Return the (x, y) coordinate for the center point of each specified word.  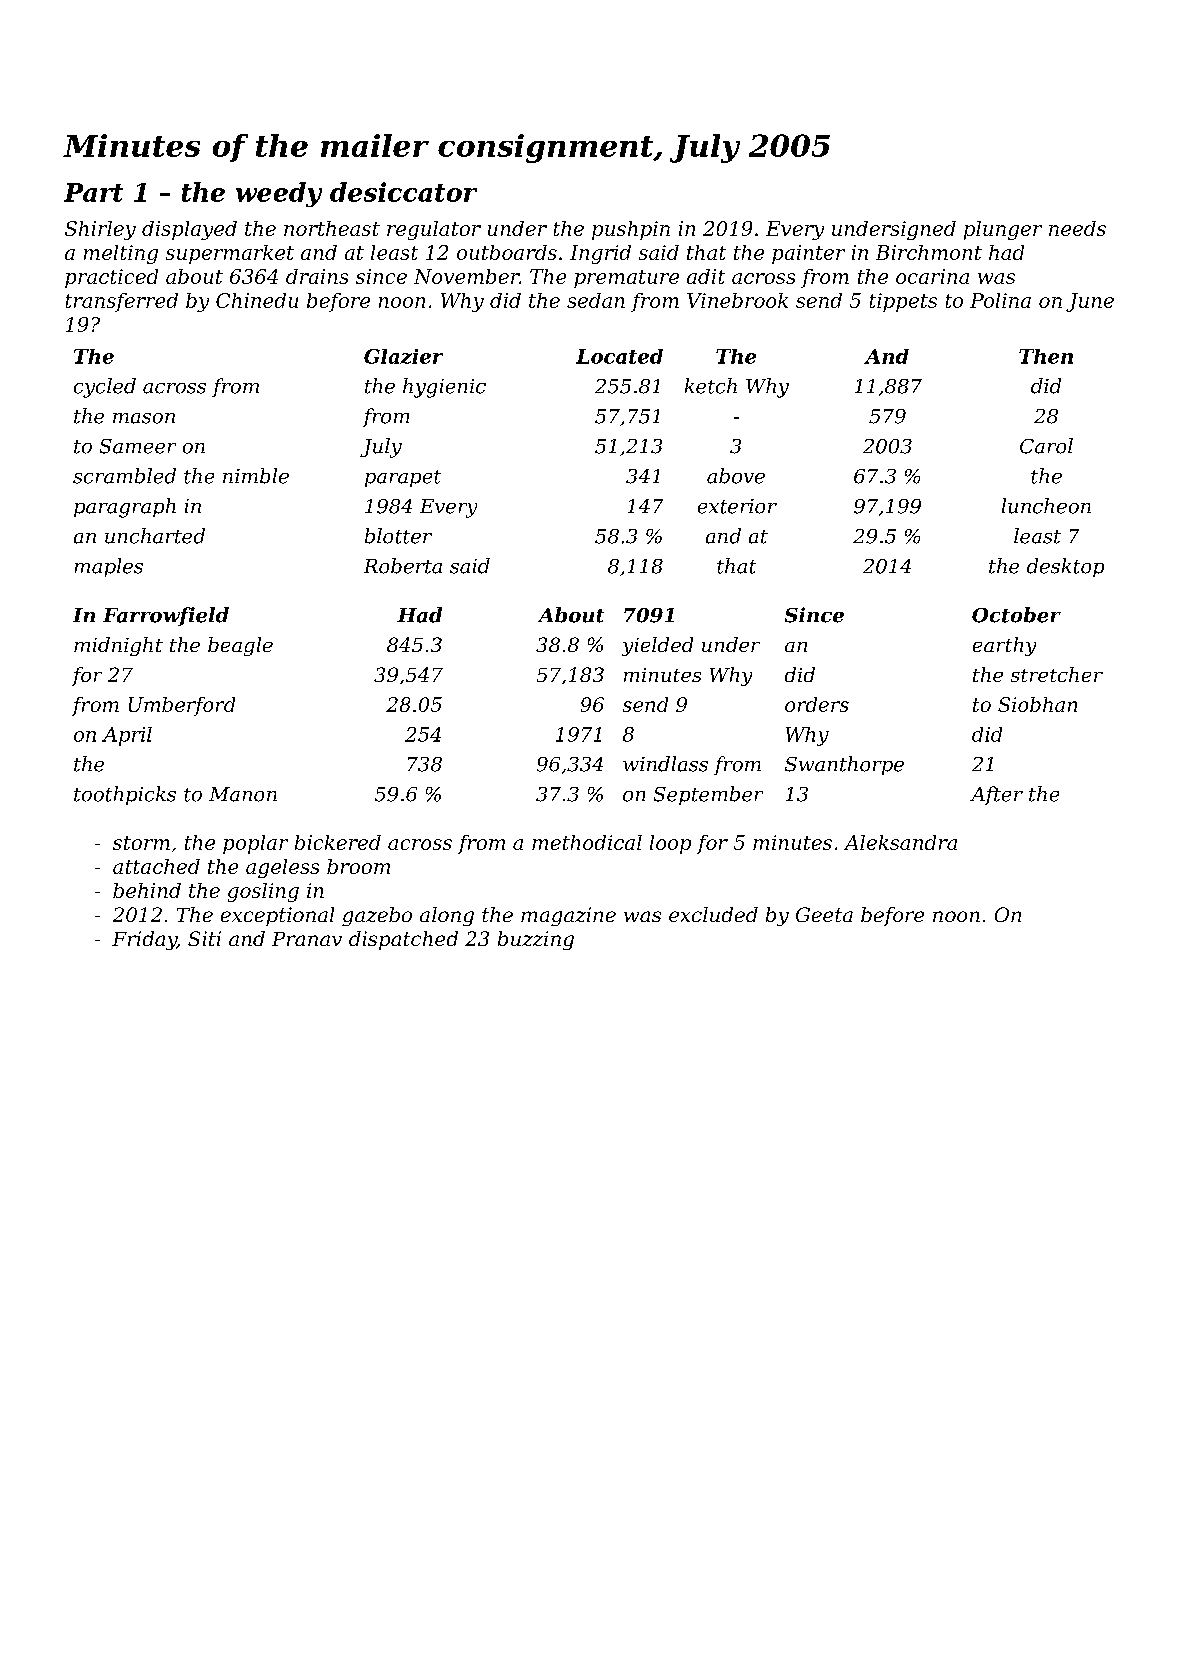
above (736, 476)
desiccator (403, 192)
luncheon (1046, 506)
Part (93, 192)
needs (1077, 228)
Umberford (182, 706)
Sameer (138, 446)
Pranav (307, 939)
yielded (657, 646)
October (1016, 615)
